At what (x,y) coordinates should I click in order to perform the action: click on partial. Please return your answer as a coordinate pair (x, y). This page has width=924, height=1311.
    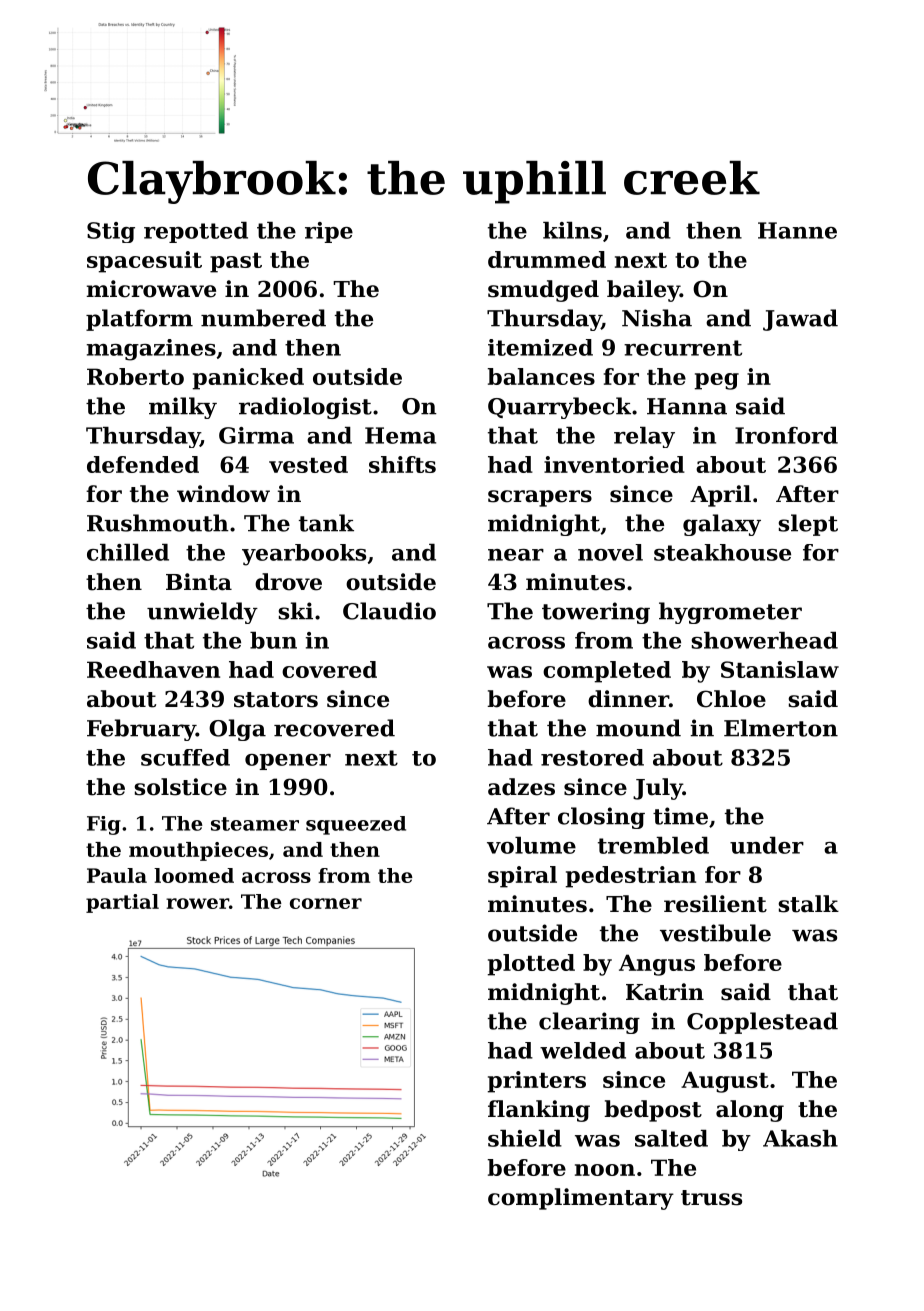
    Looking at the image, I should click on (122, 903).
